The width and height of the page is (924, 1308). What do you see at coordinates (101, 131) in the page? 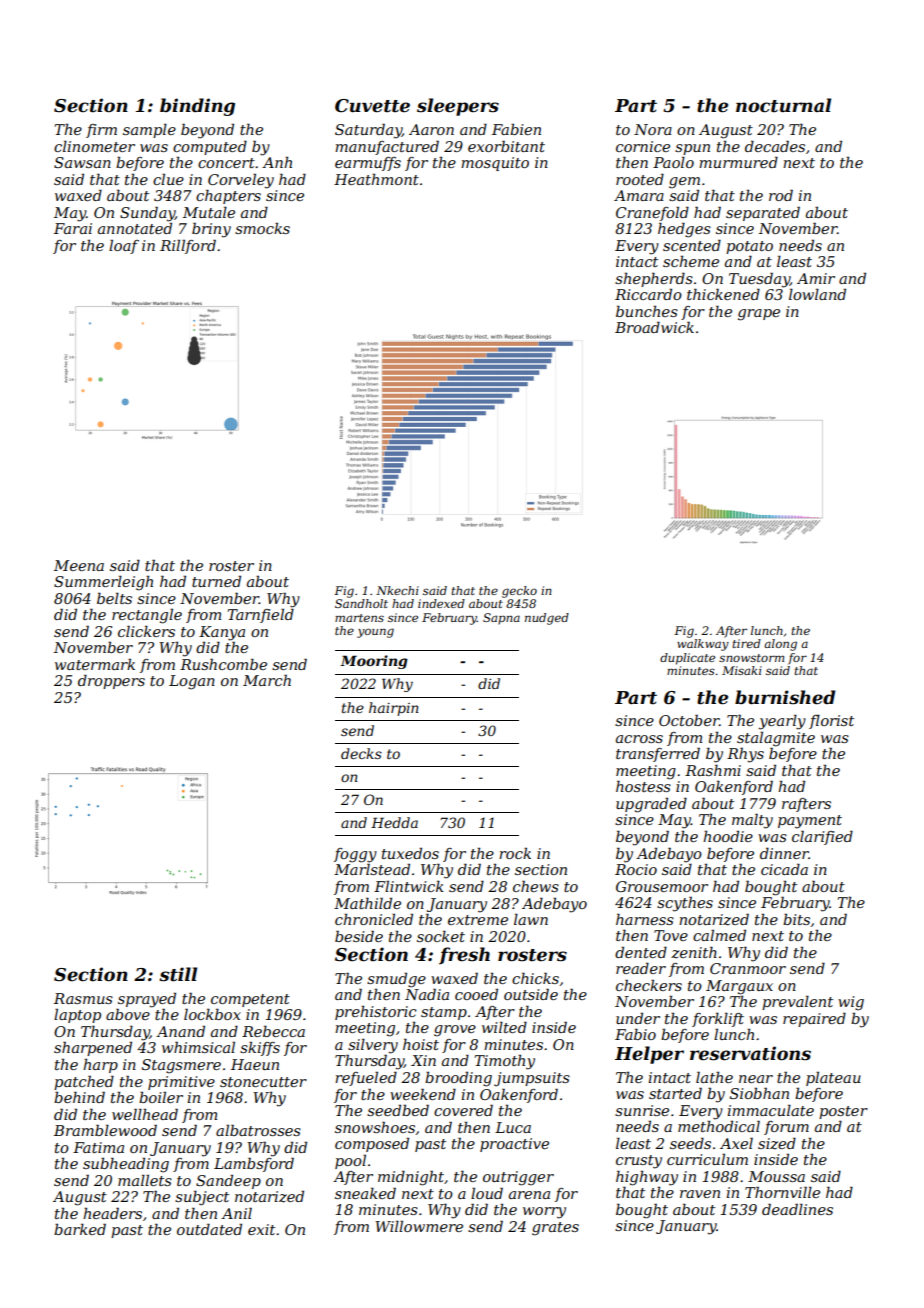
I see `firm` at bounding box center [101, 131].
